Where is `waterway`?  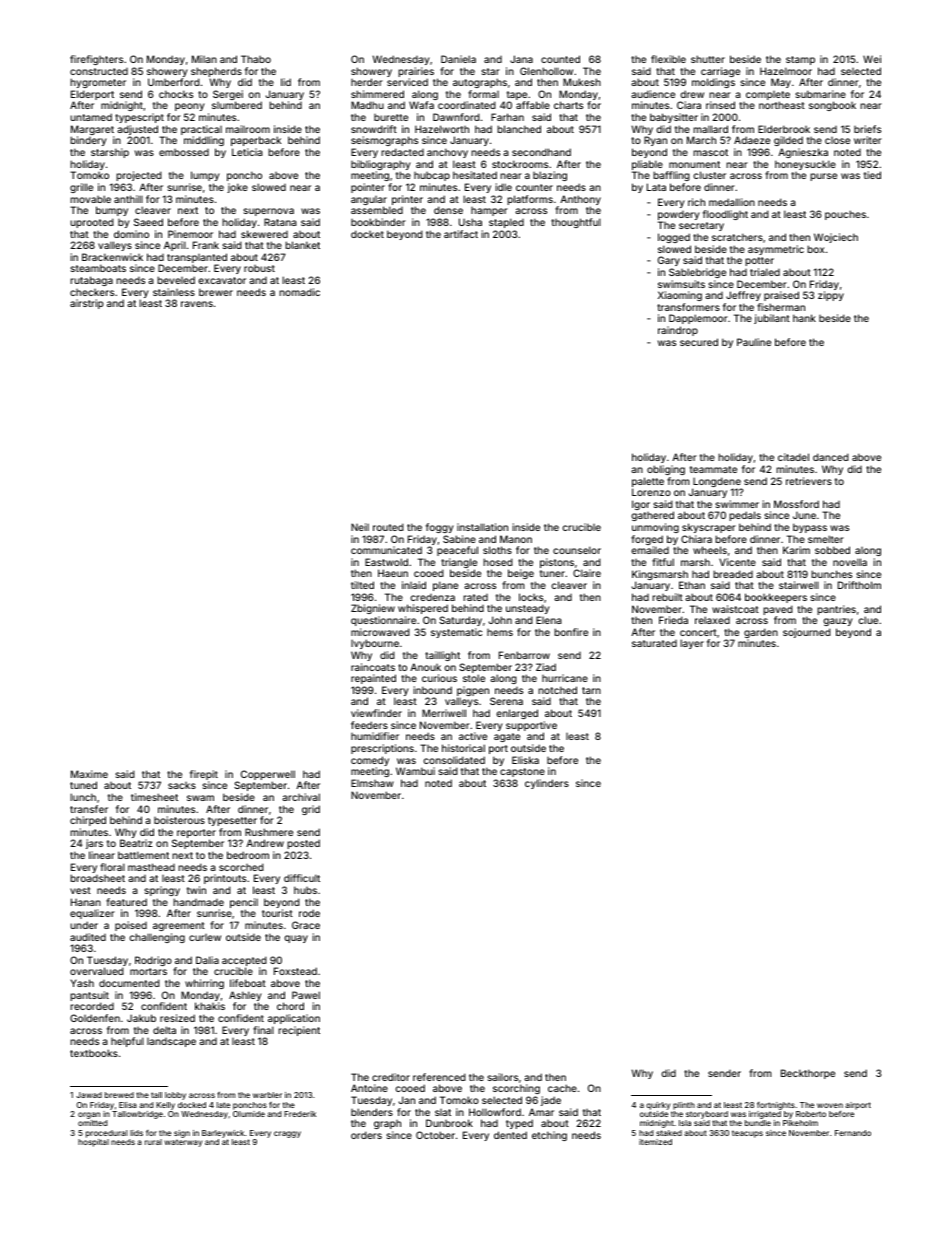
waterway is located at coordinates (183, 1143).
